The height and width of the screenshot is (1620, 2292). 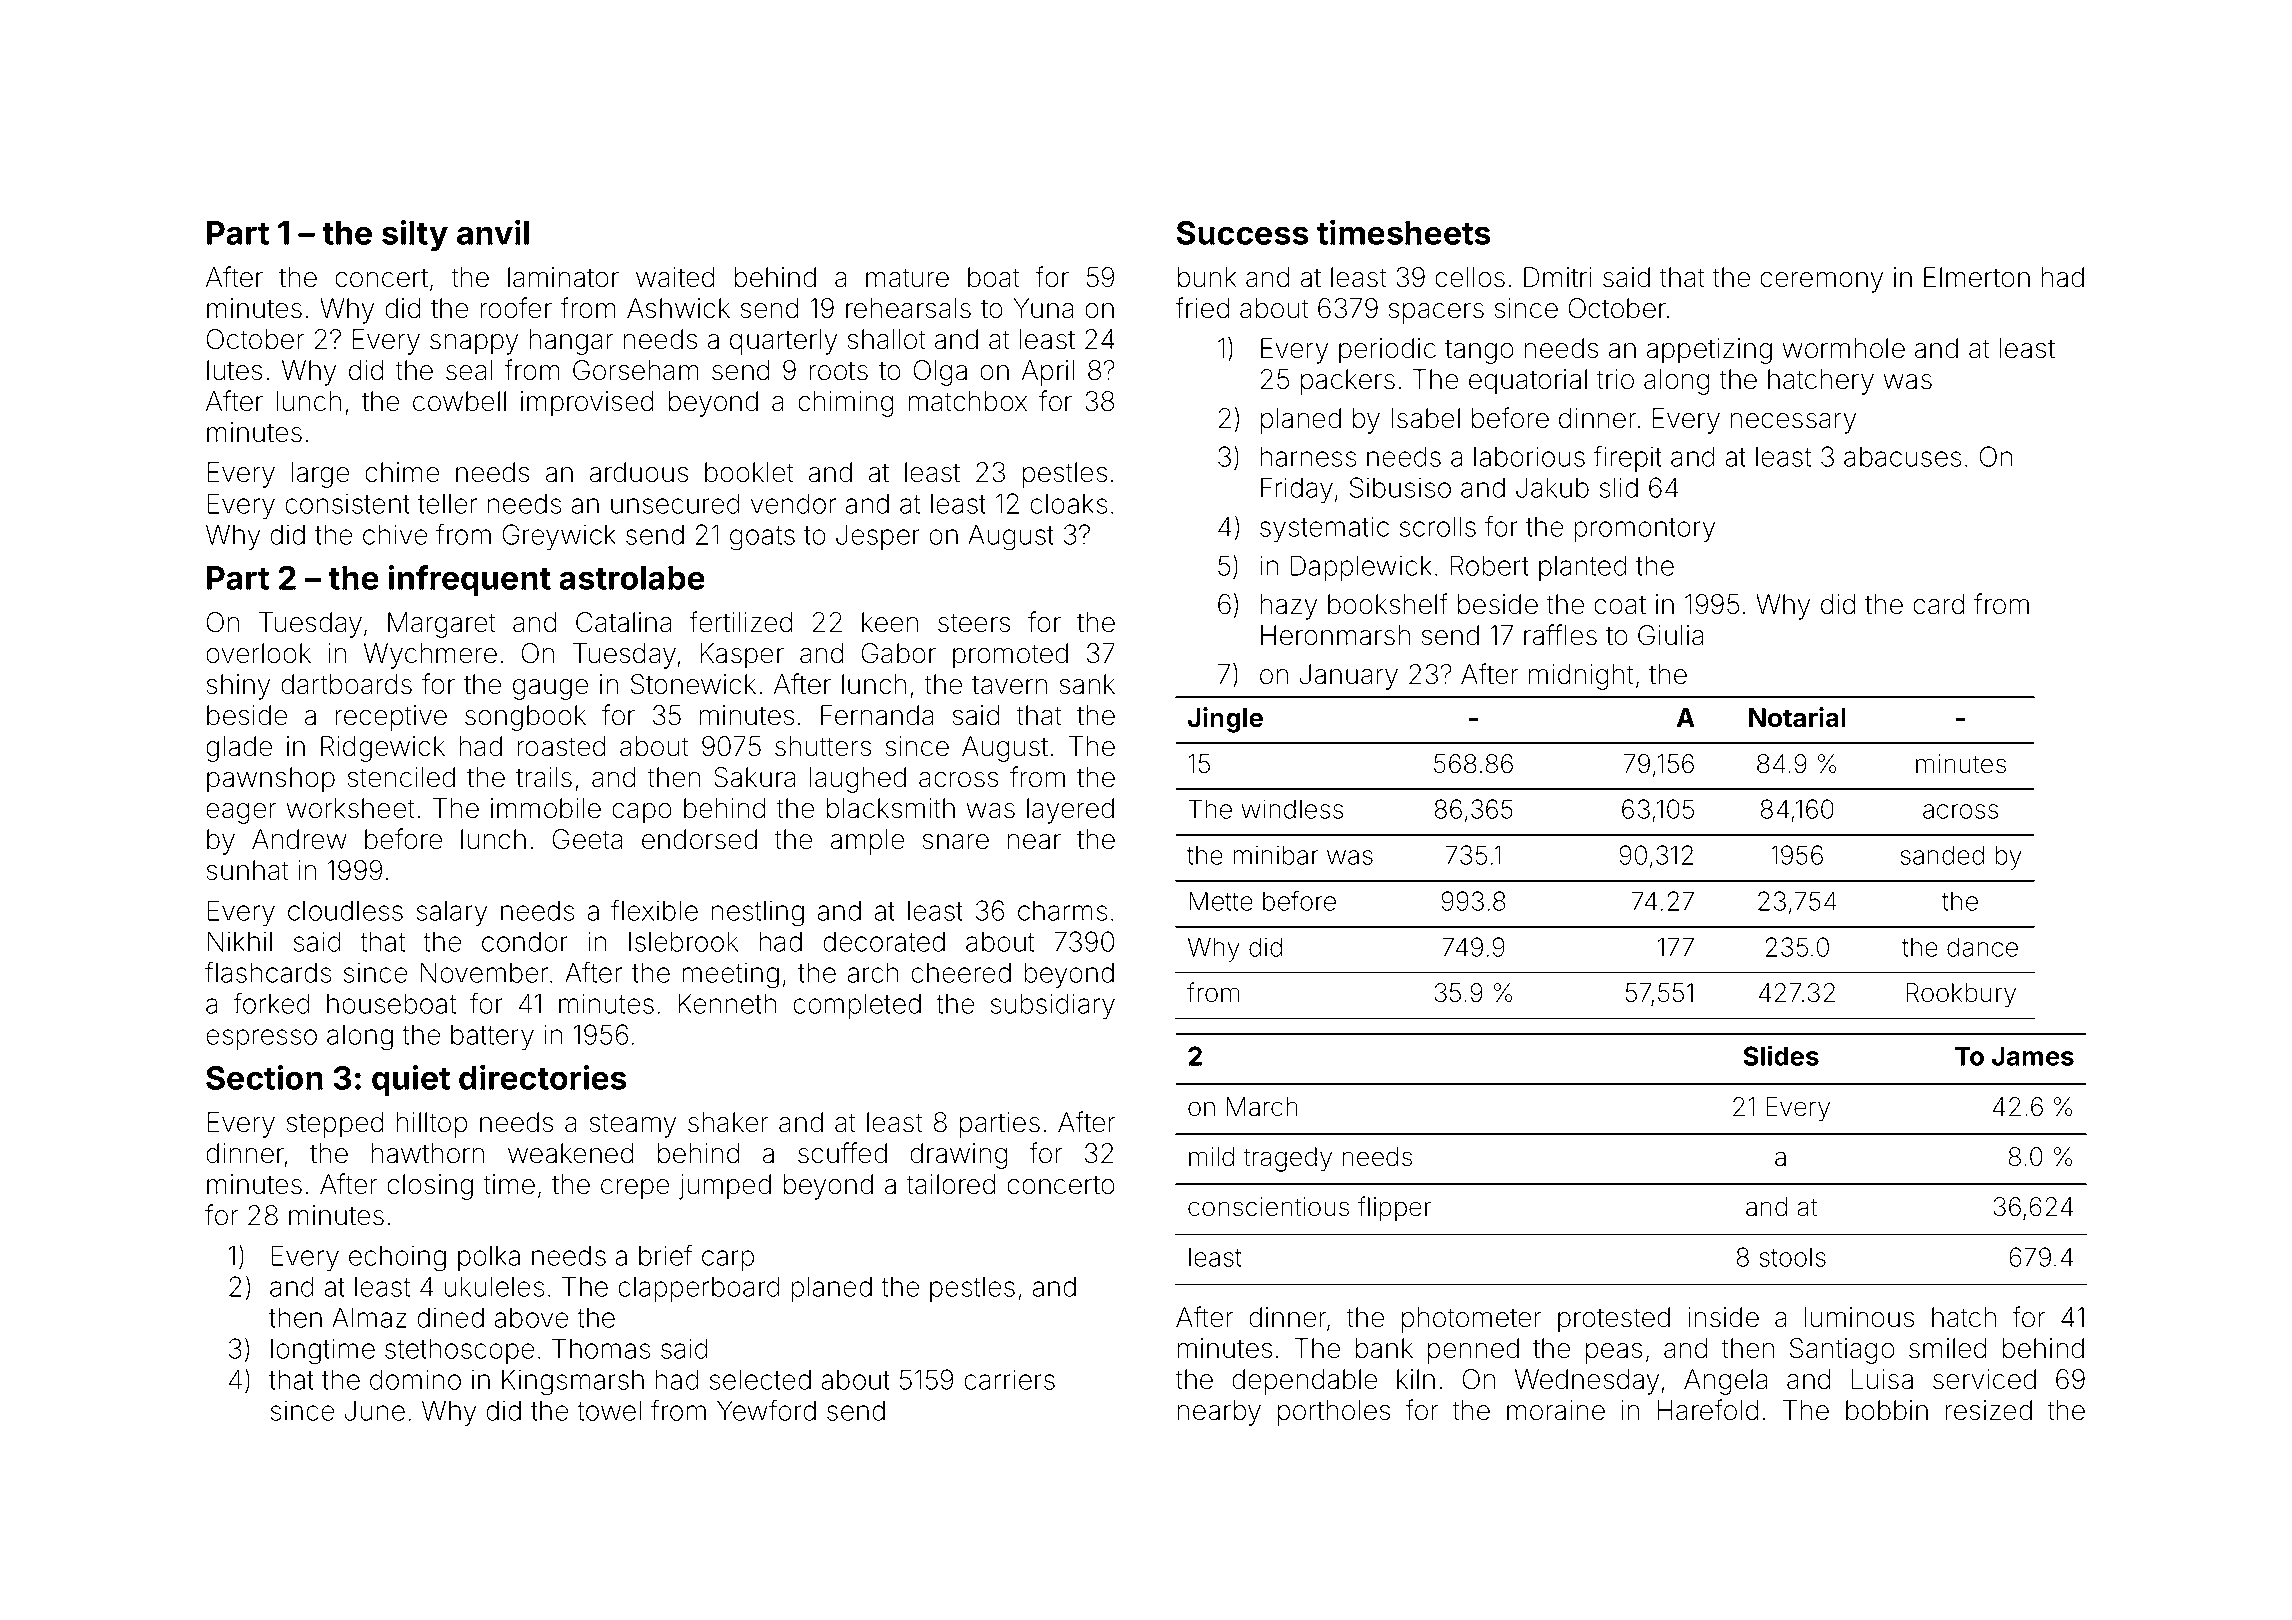 I want to click on Thomas, so click(x=601, y=1348).
